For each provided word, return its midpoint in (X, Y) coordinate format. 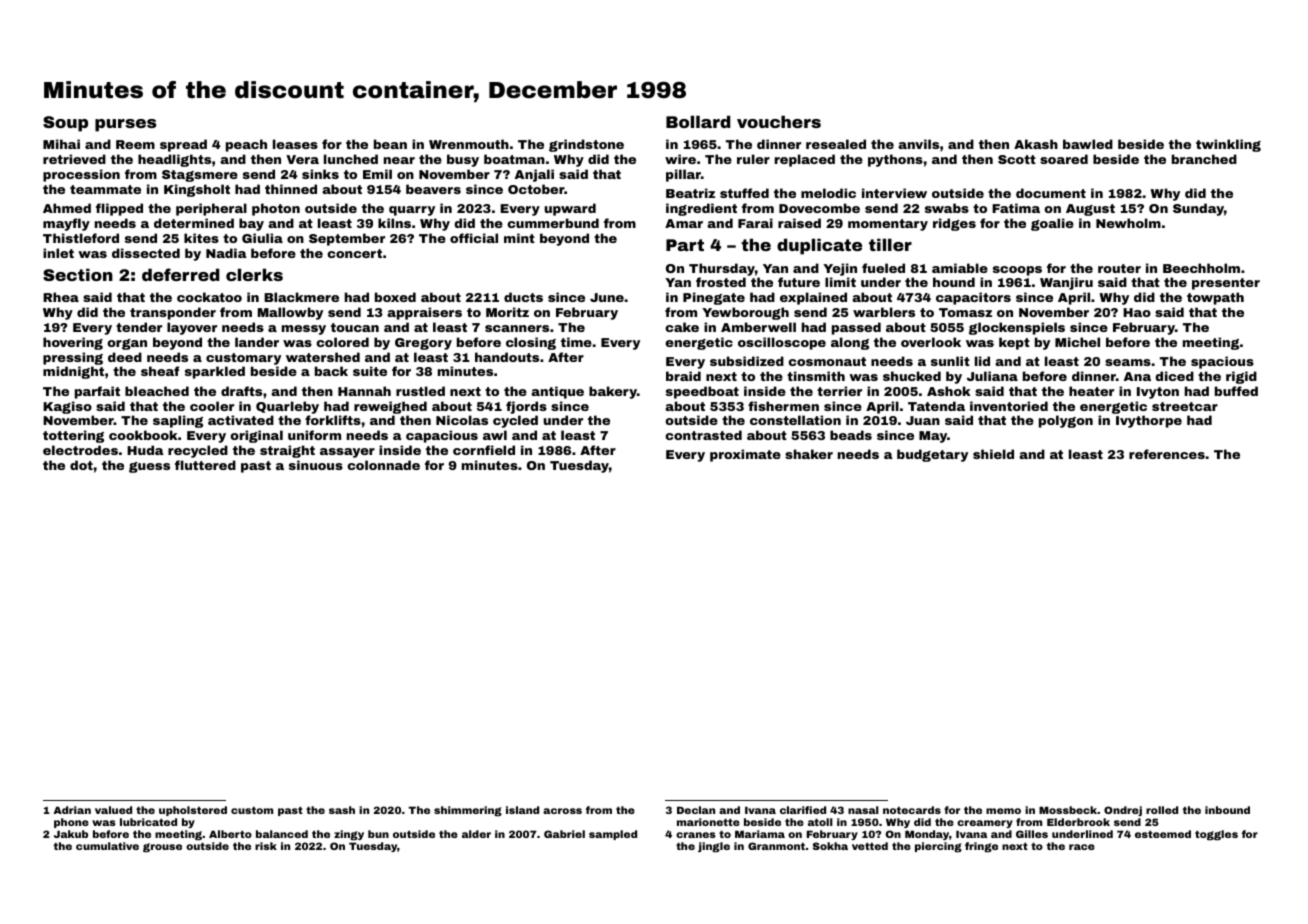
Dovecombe (819, 208)
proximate (745, 455)
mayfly (66, 224)
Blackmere (301, 297)
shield (993, 454)
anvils (918, 144)
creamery (985, 824)
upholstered (193, 811)
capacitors (973, 298)
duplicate (819, 246)
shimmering (468, 811)
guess (149, 467)
